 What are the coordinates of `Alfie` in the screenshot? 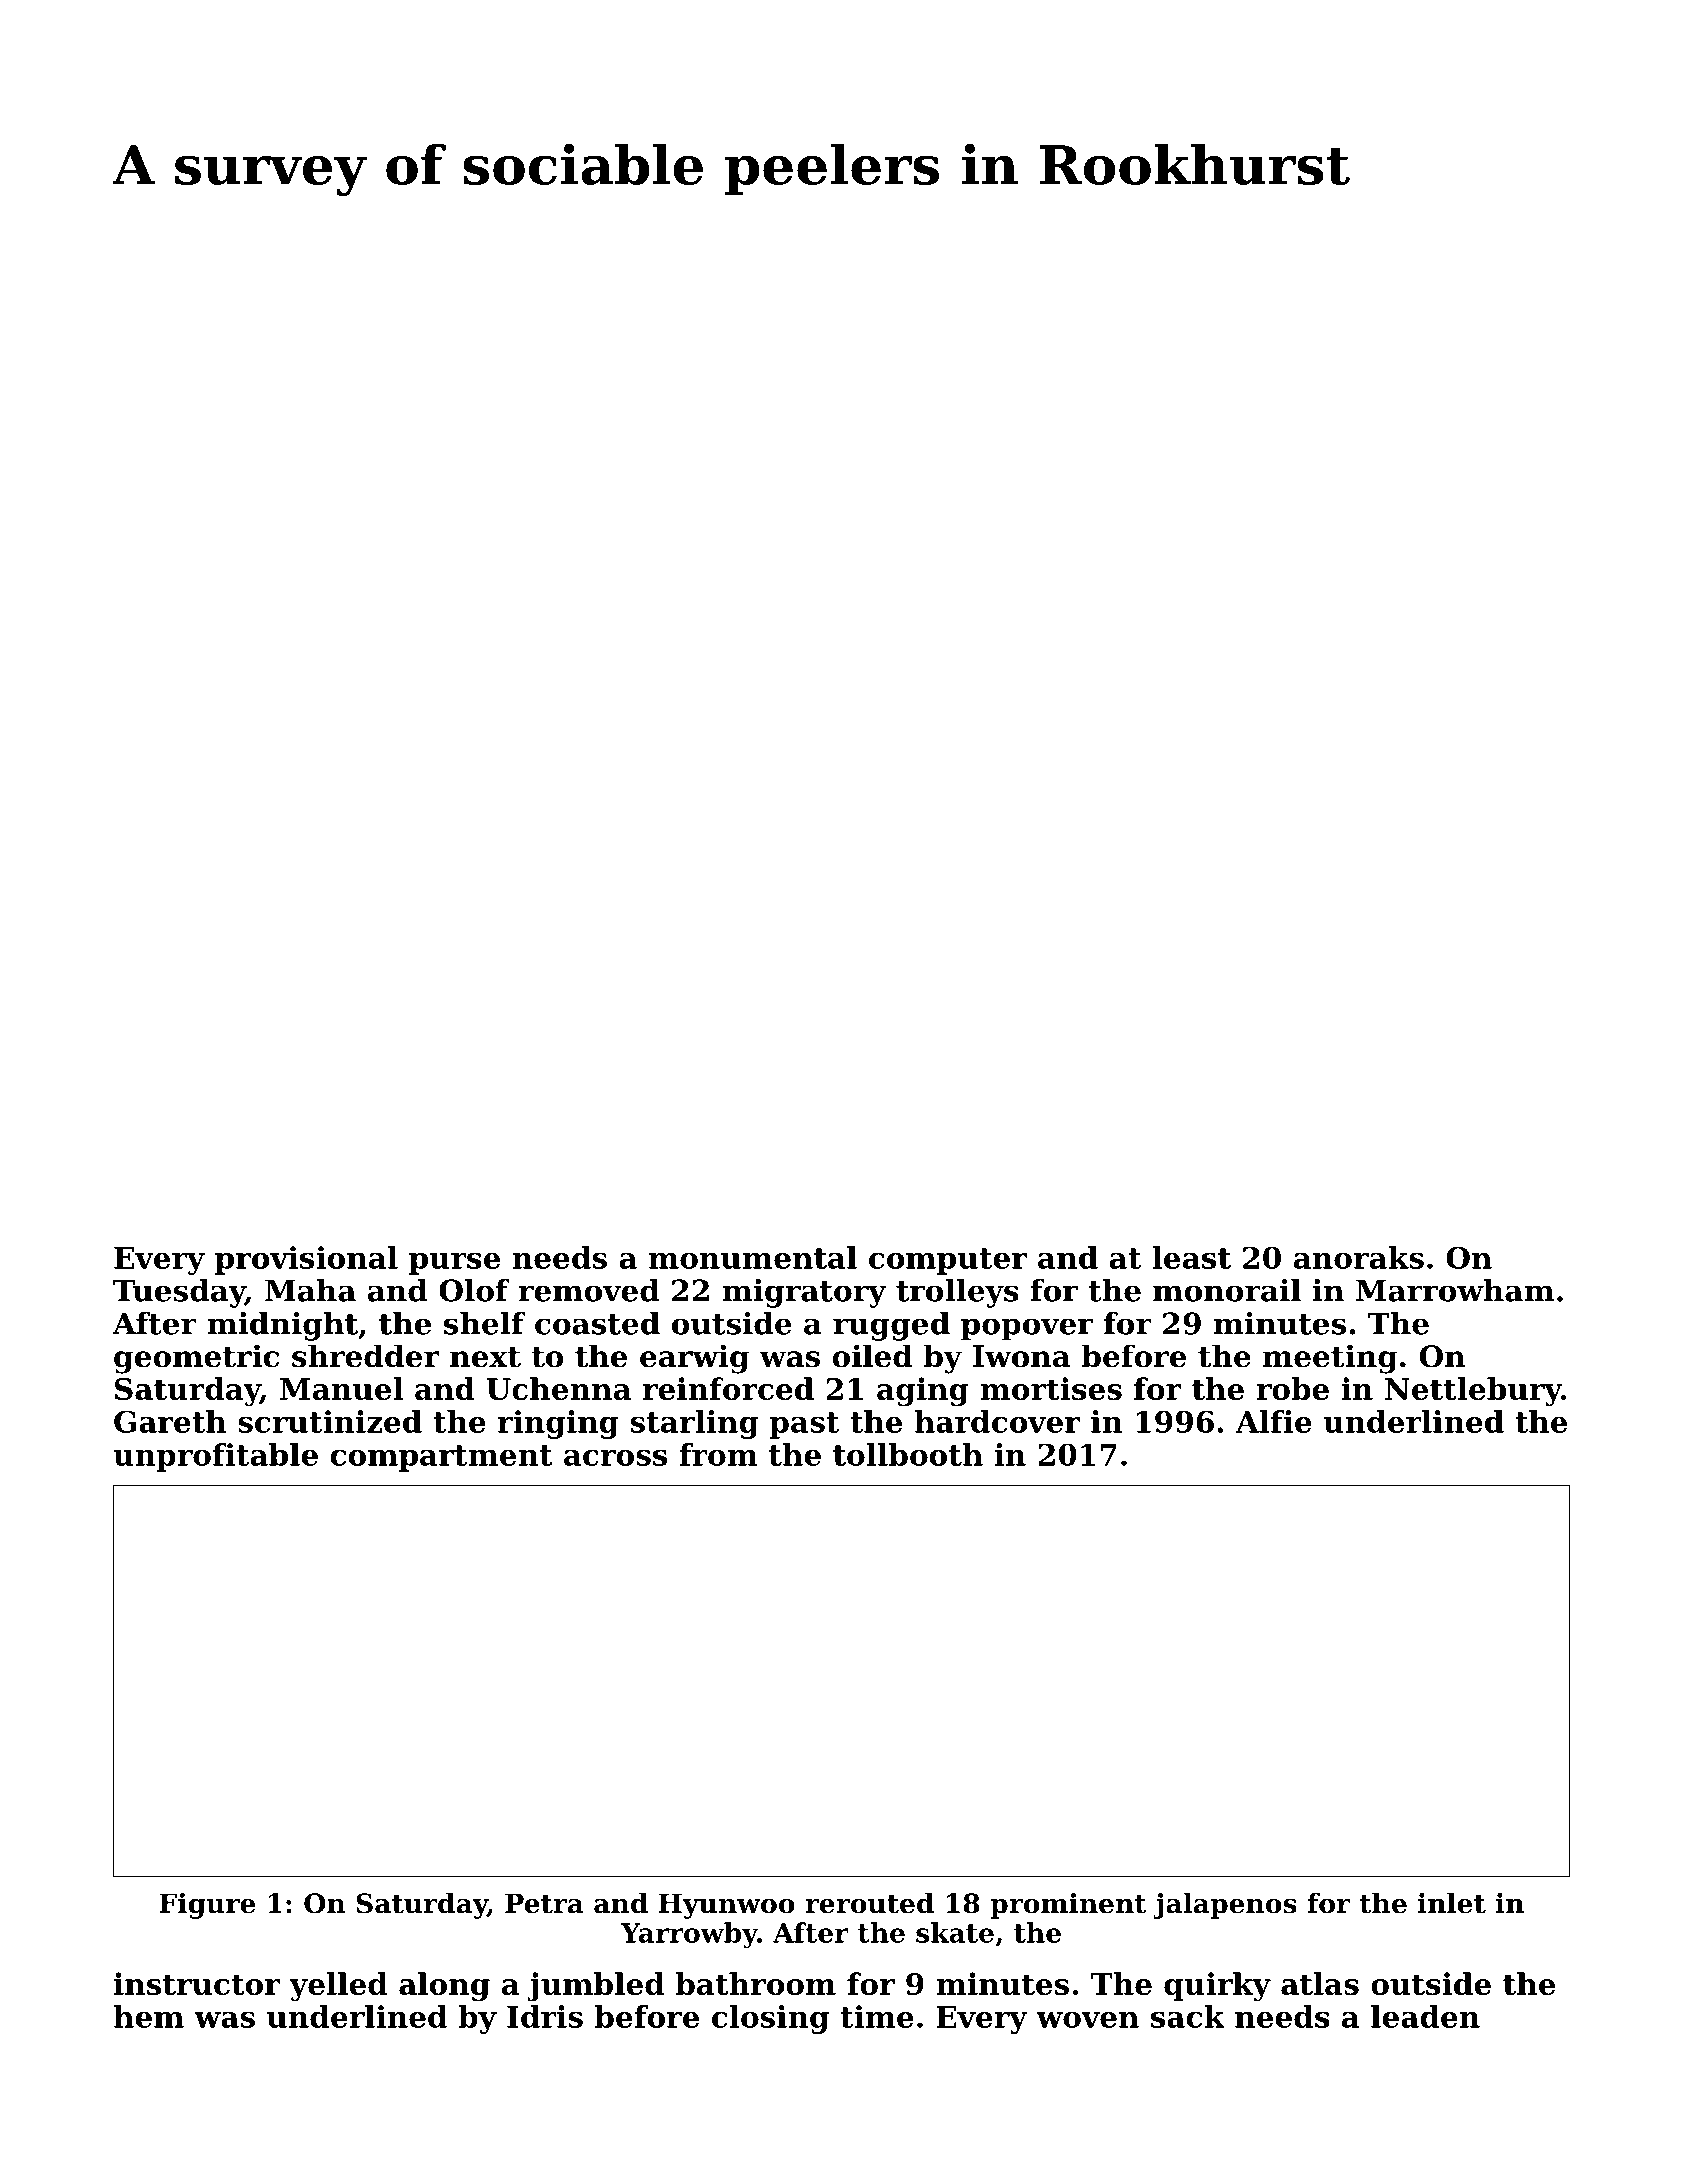 It's located at (1274, 1421).
